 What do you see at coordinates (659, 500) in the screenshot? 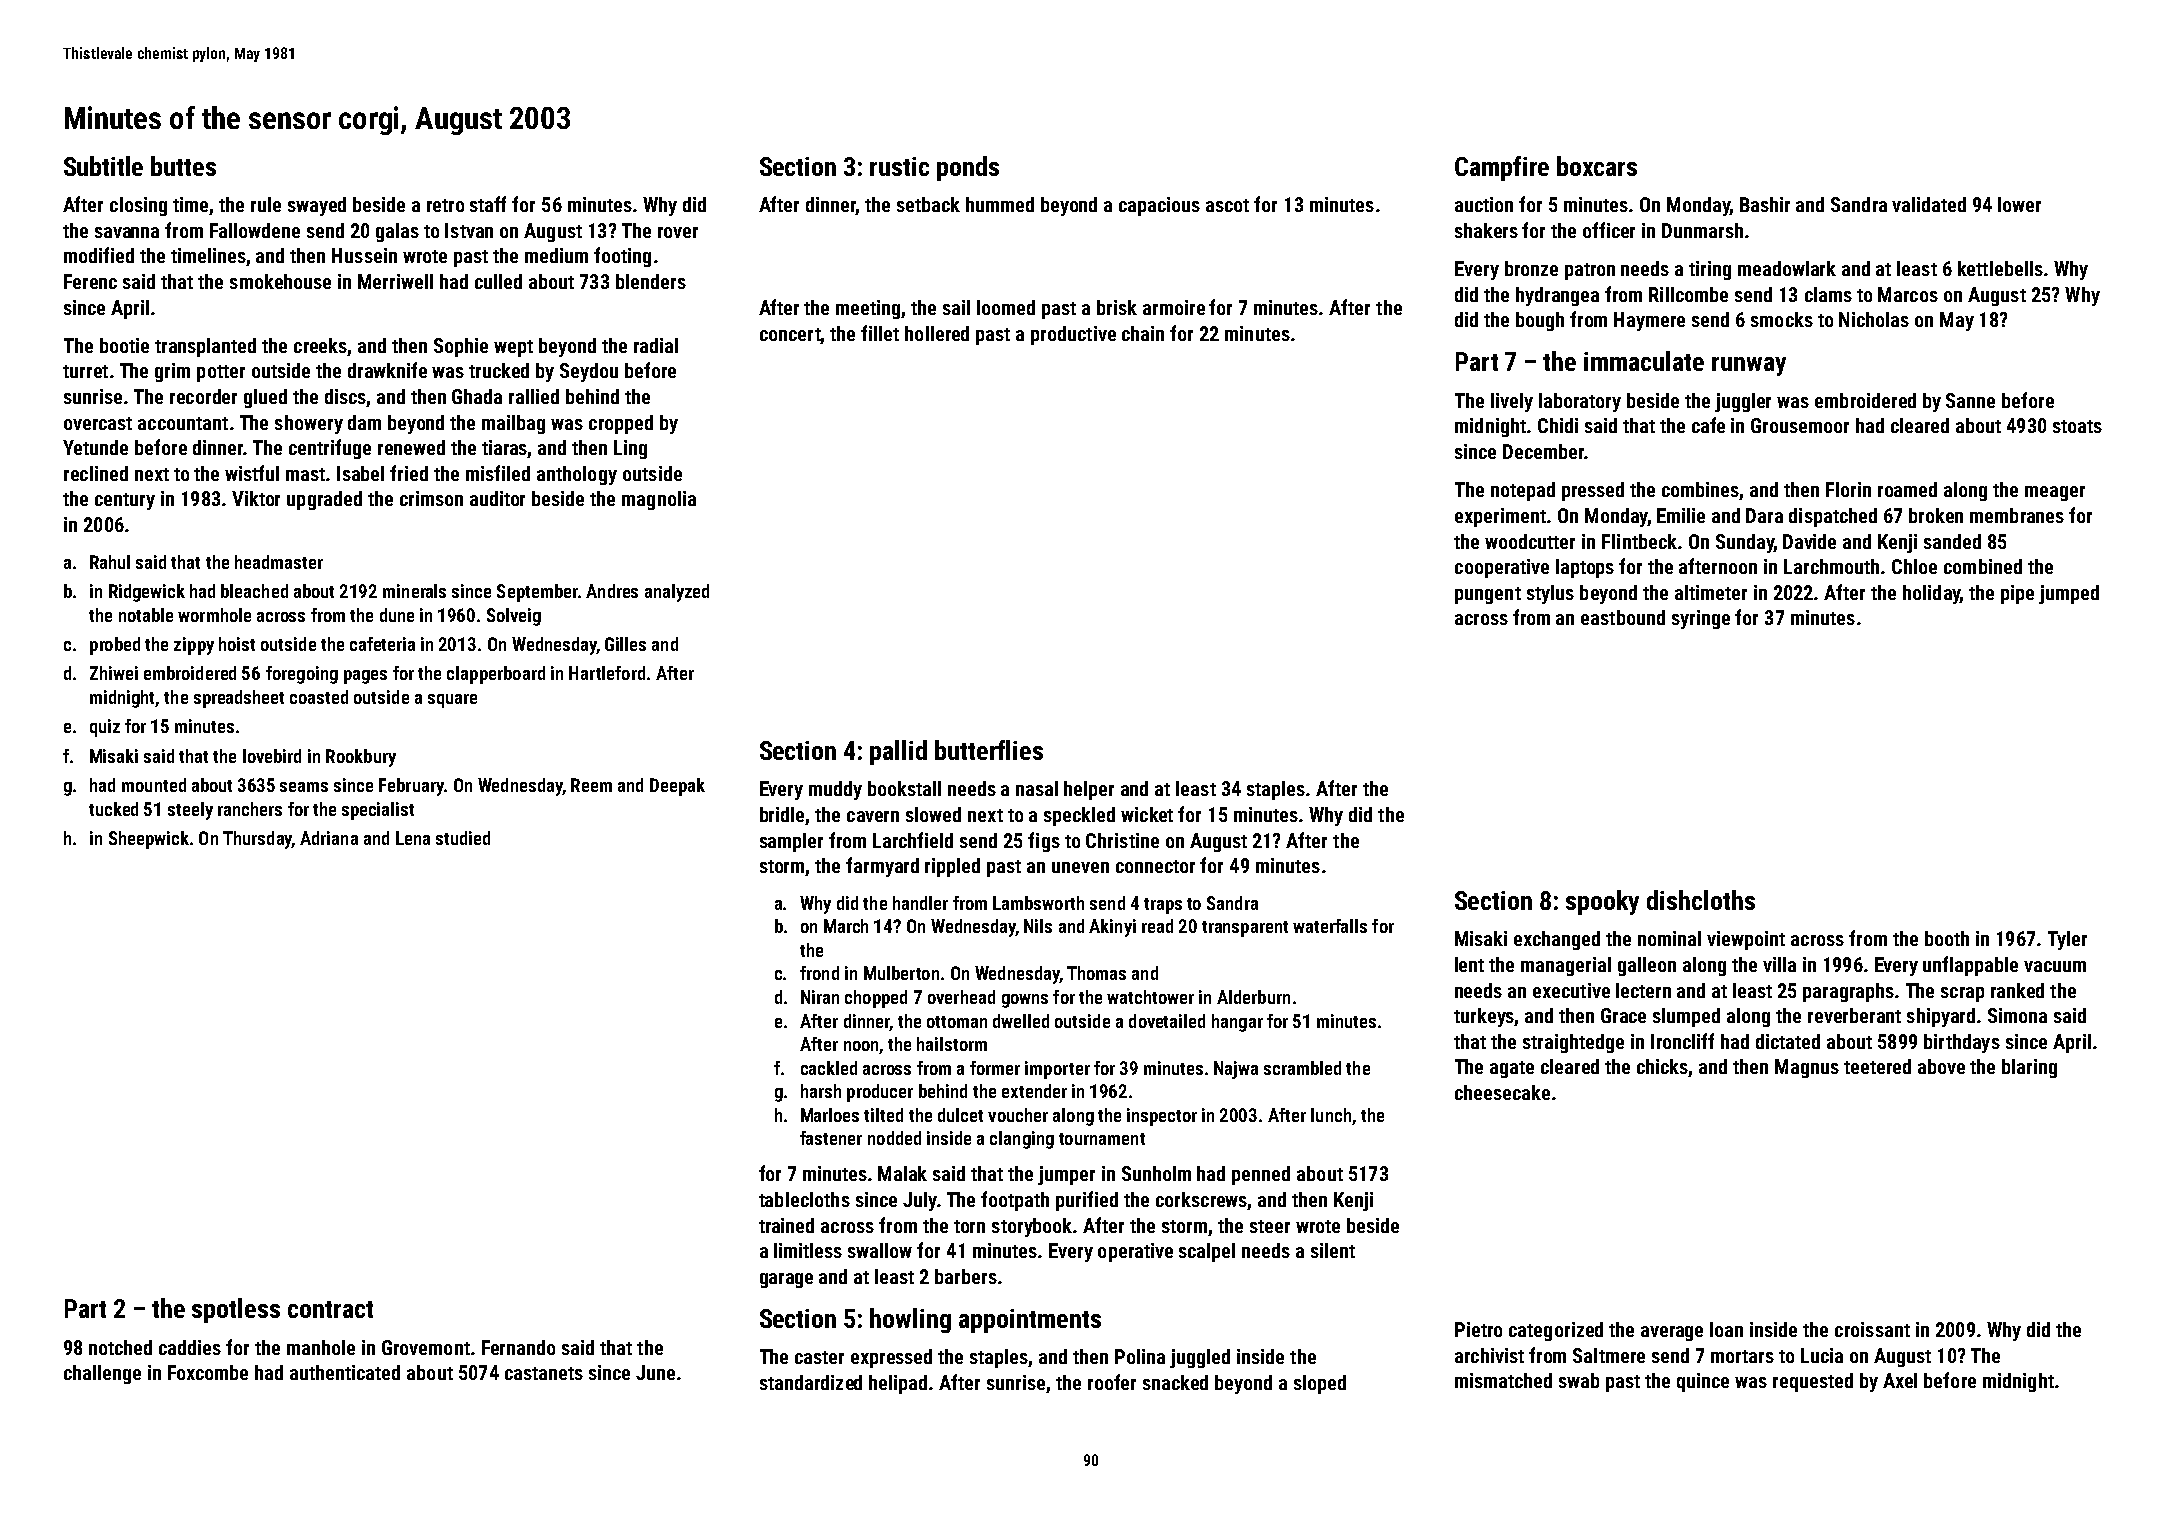
I see `magnolia` at bounding box center [659, 500].
